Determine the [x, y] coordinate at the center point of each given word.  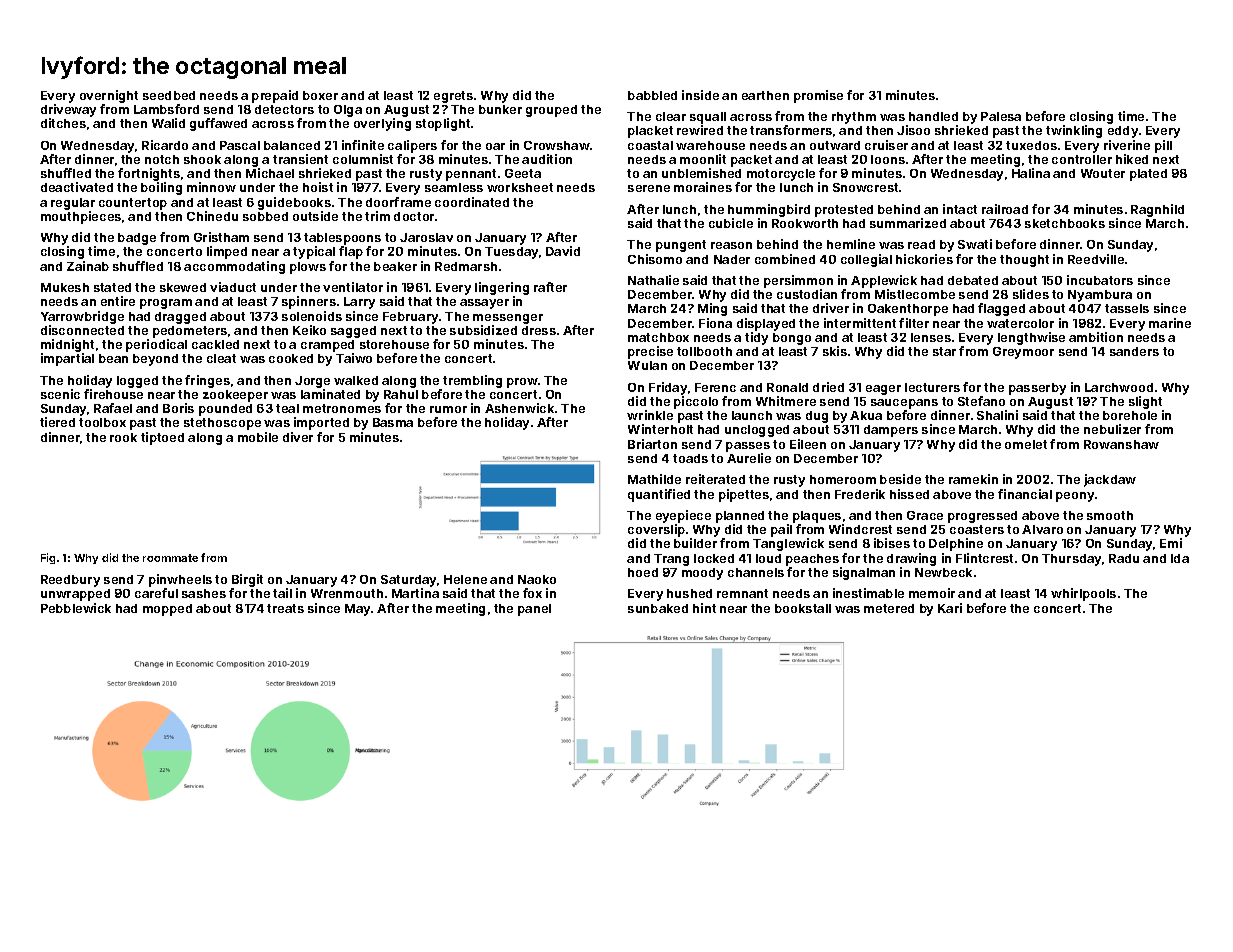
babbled [652, 95]
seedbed [169, 95]
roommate [170, 558]
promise [818, 96]
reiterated [715, 479]
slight [1145, 402]
